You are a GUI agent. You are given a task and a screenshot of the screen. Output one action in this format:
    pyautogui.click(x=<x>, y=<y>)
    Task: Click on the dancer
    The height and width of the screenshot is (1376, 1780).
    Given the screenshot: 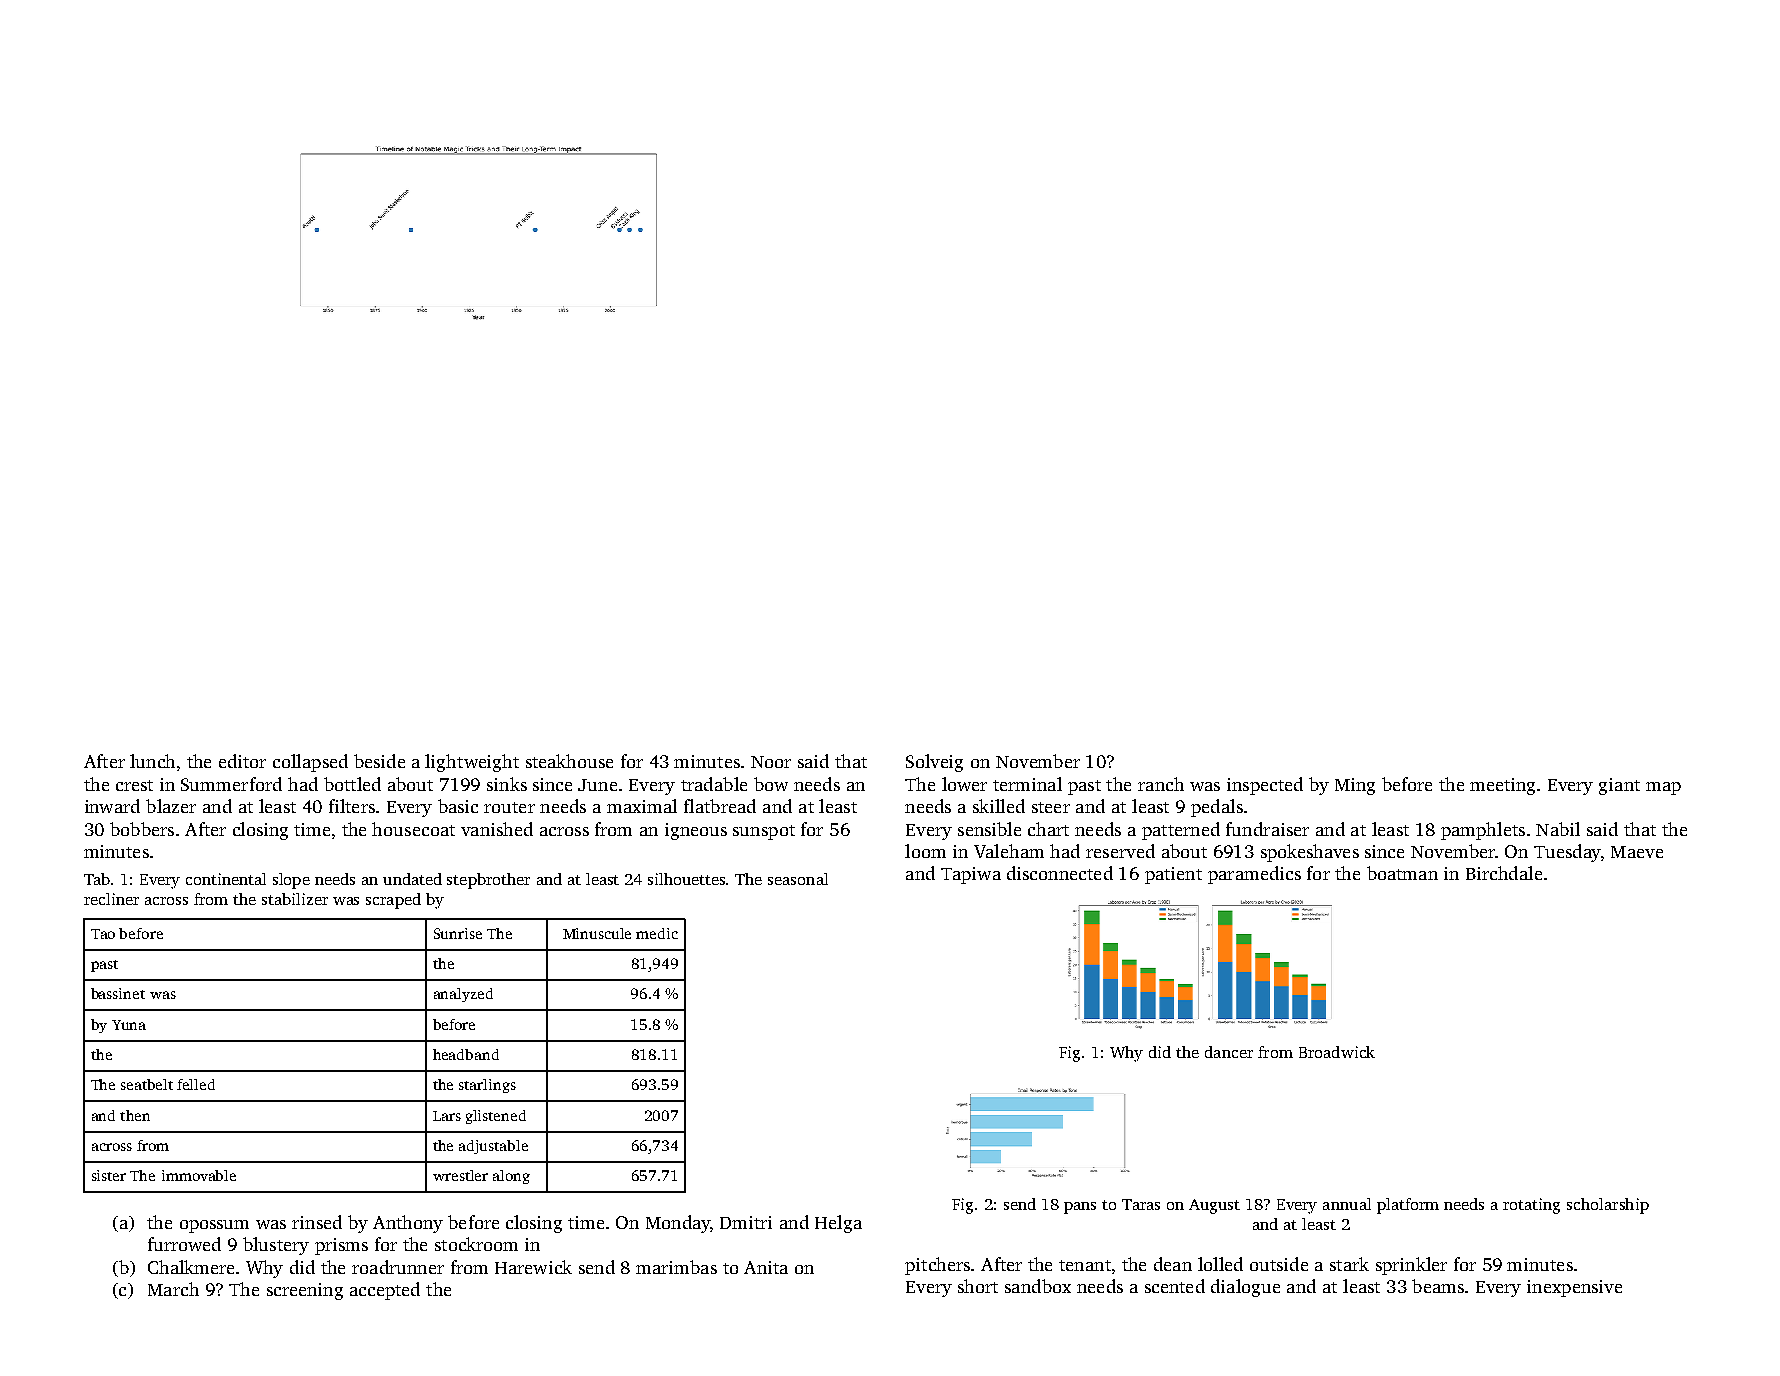 What is the action you would take?
    pyautogui.click(x=1229, y=1052)
